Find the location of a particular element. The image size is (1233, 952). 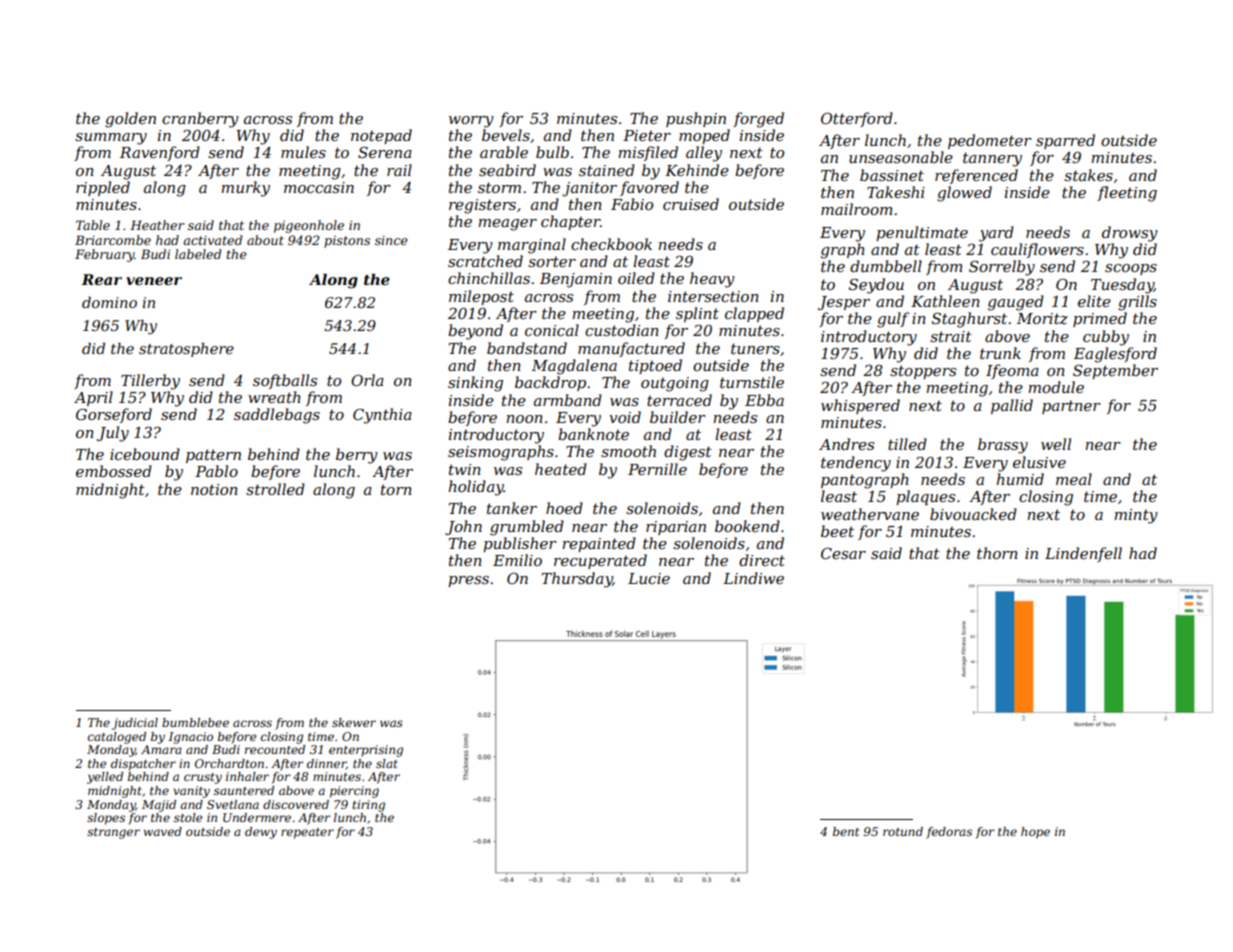

Gorseford is located at coordinates (114, 415).
